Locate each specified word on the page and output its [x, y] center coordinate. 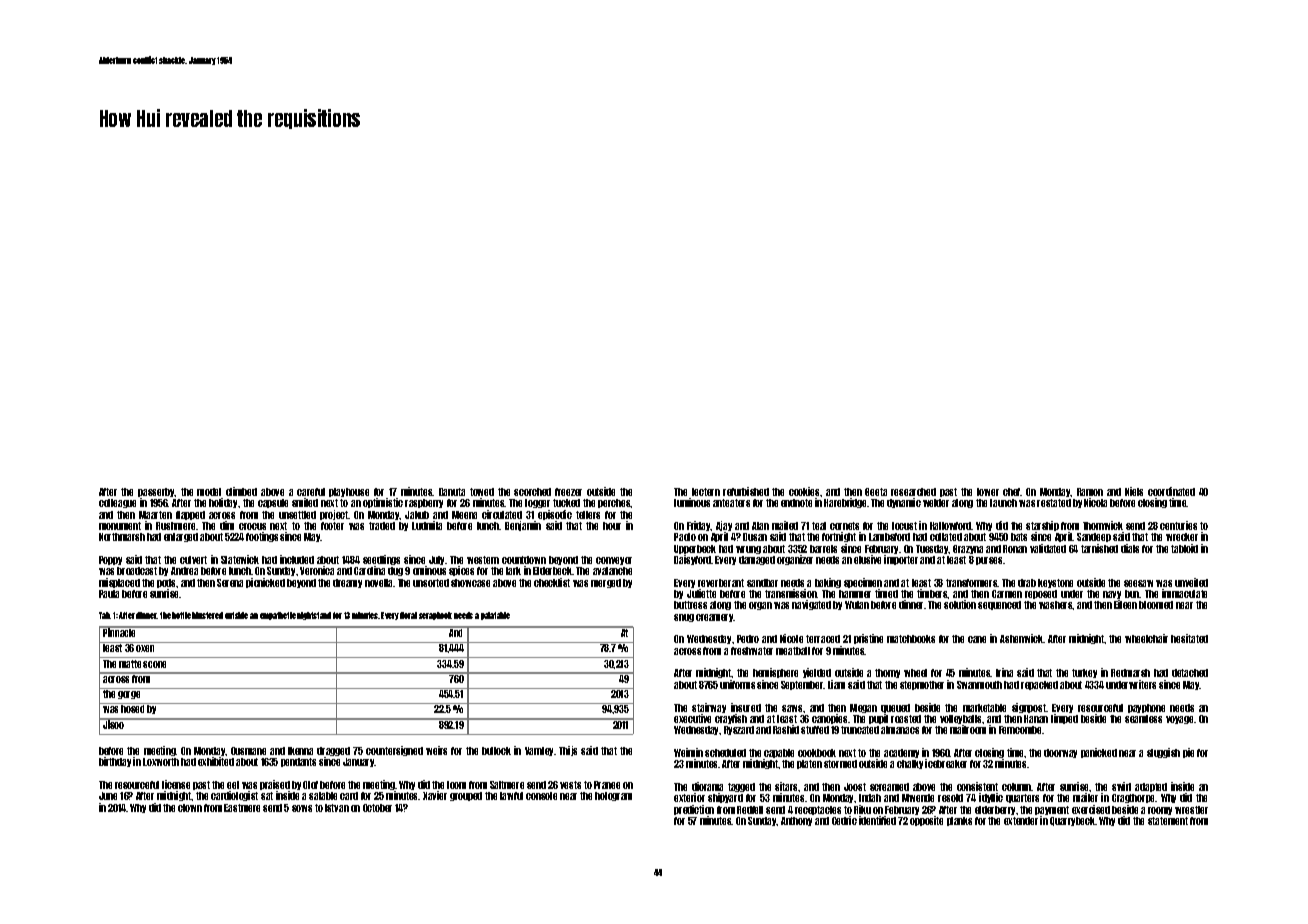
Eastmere [242, 808]
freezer [568, 492]
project [334, 515]
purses [989, 561]
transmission [791, 593]
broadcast [137, 571]
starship [1042, 526]
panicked [1099, 753]
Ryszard [739, 730]
